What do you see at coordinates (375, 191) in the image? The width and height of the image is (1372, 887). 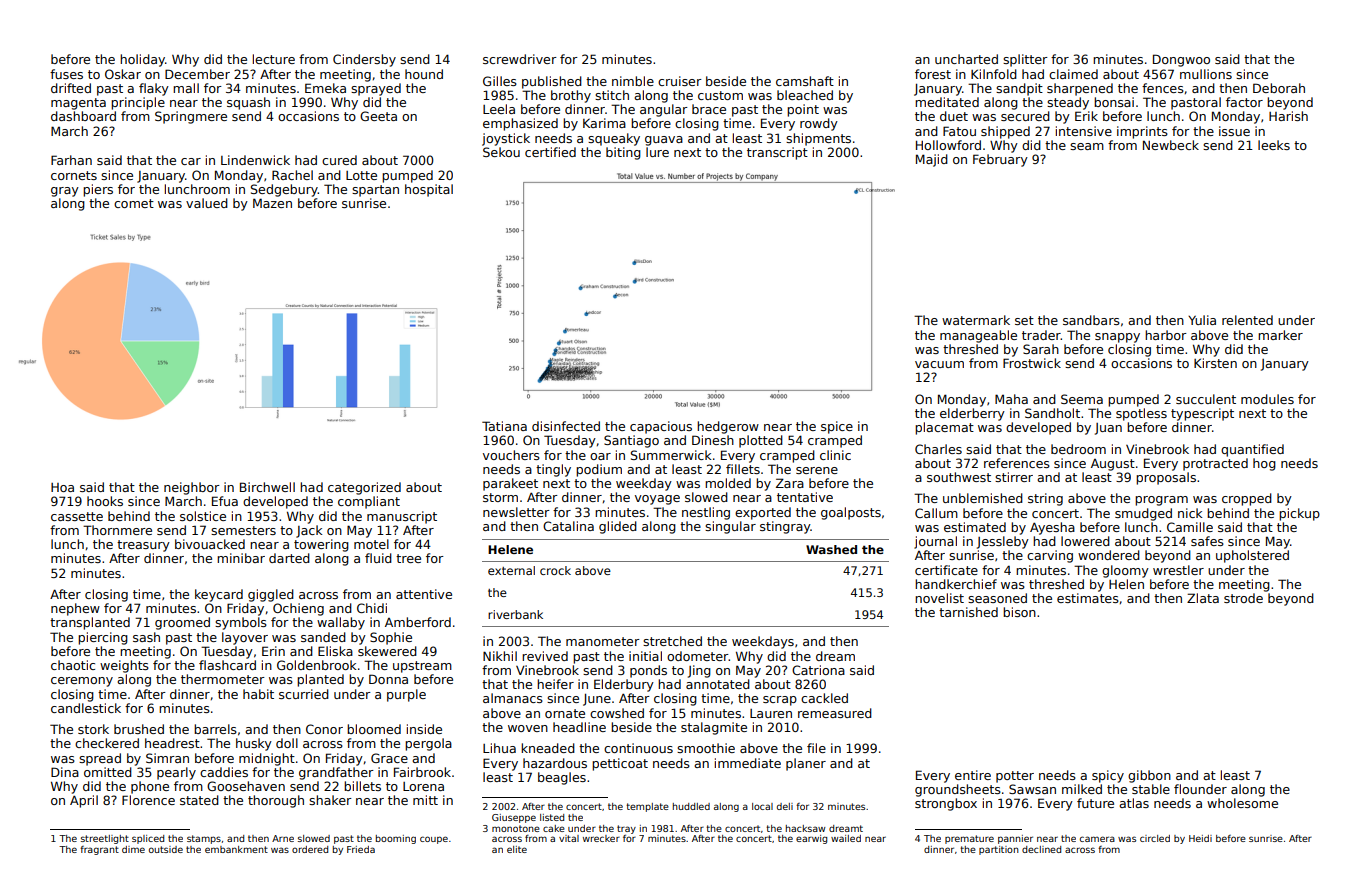 I see `spartan` at bounding box center [375, 191].
